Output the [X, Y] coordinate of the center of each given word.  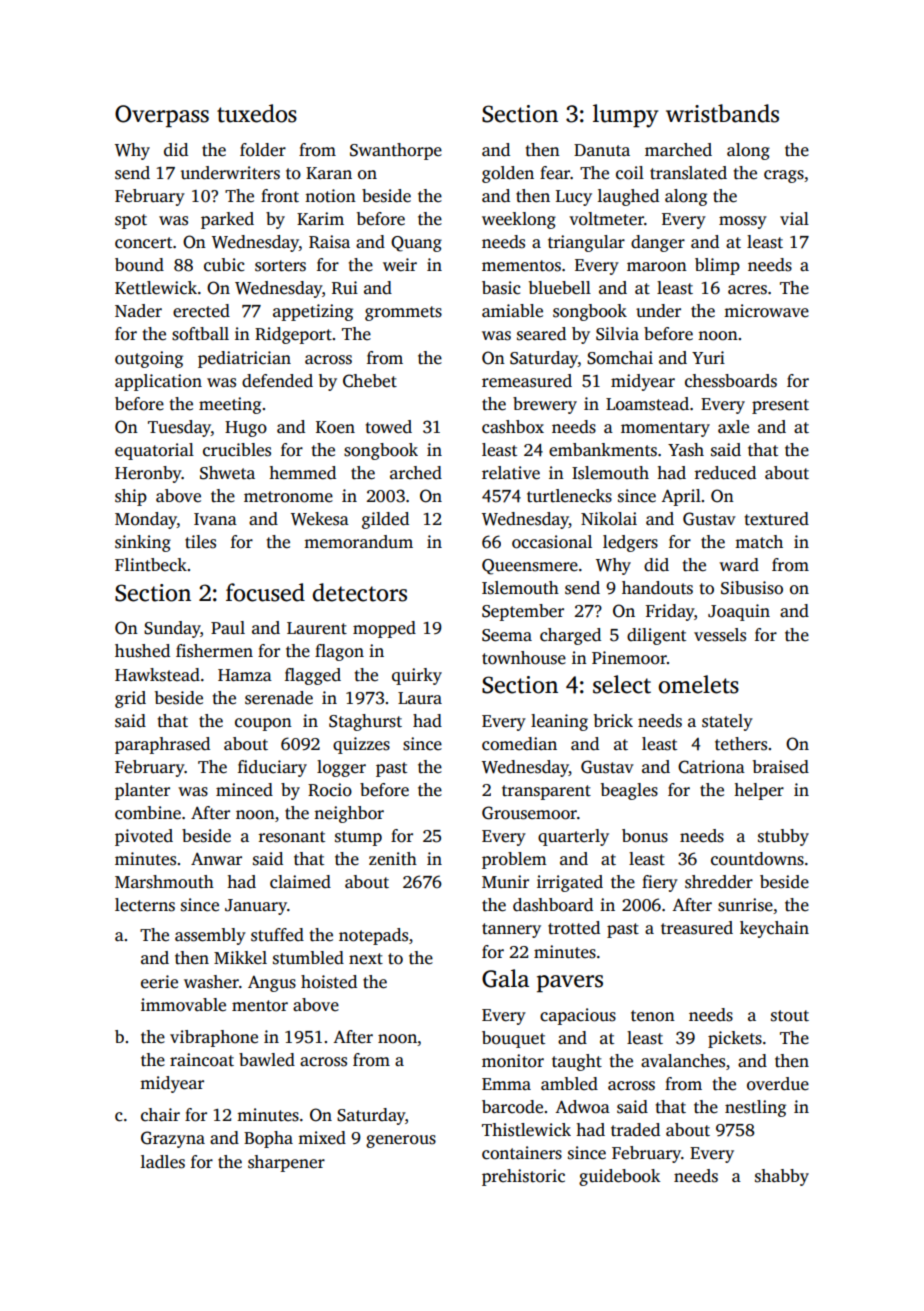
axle [733, 427]
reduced [725, 473]
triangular [586, 243]
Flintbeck [151, 565]
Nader [138, 311]
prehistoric [523, 1177]
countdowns [757, 859]
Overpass [162, 116]
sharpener [286, 1163]
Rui [345, 288]
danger [658, 243]
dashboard [553, 905]
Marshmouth [164, 882]
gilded [385, 520]
